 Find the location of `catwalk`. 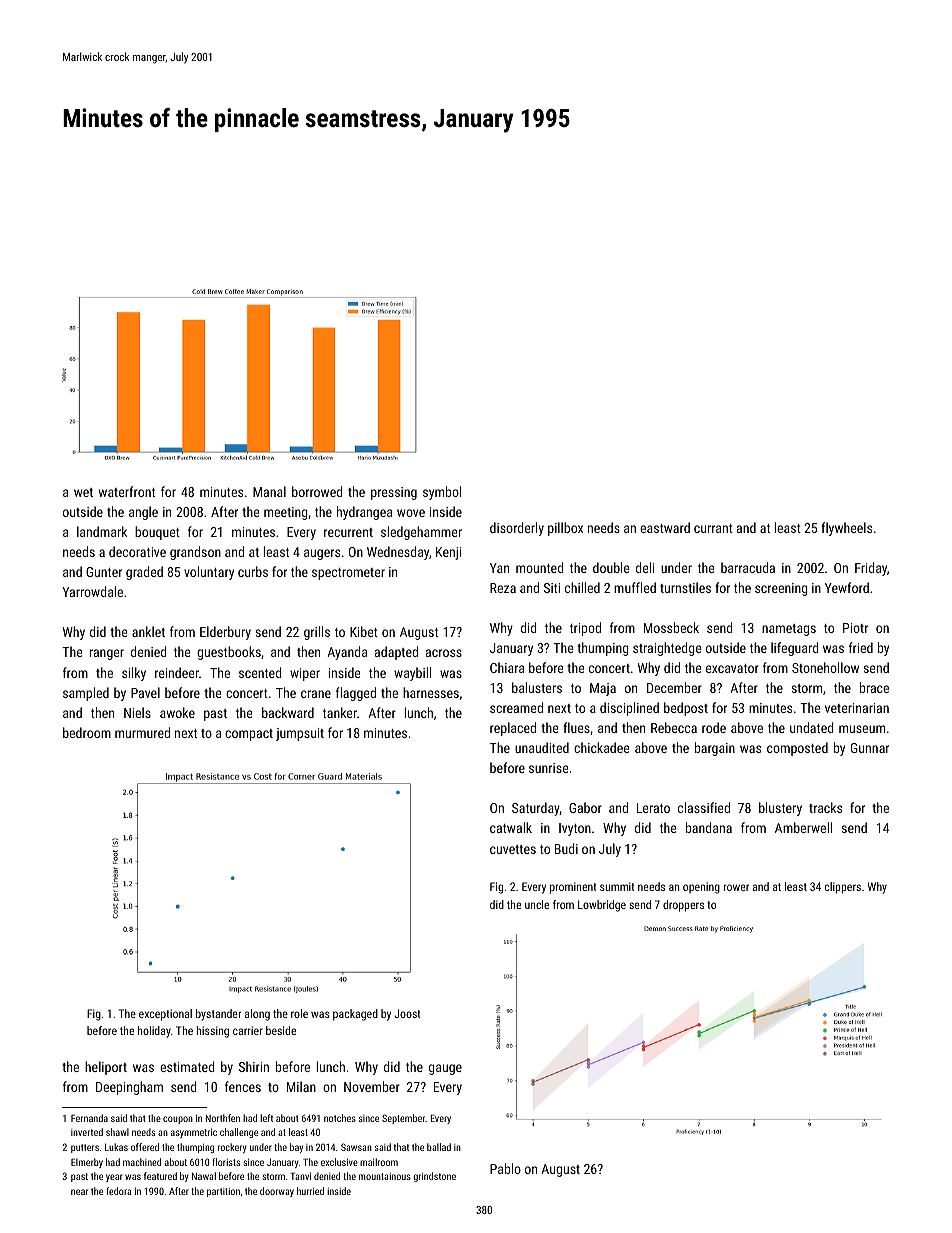

catwalk is located at coordinates (511, 827).
